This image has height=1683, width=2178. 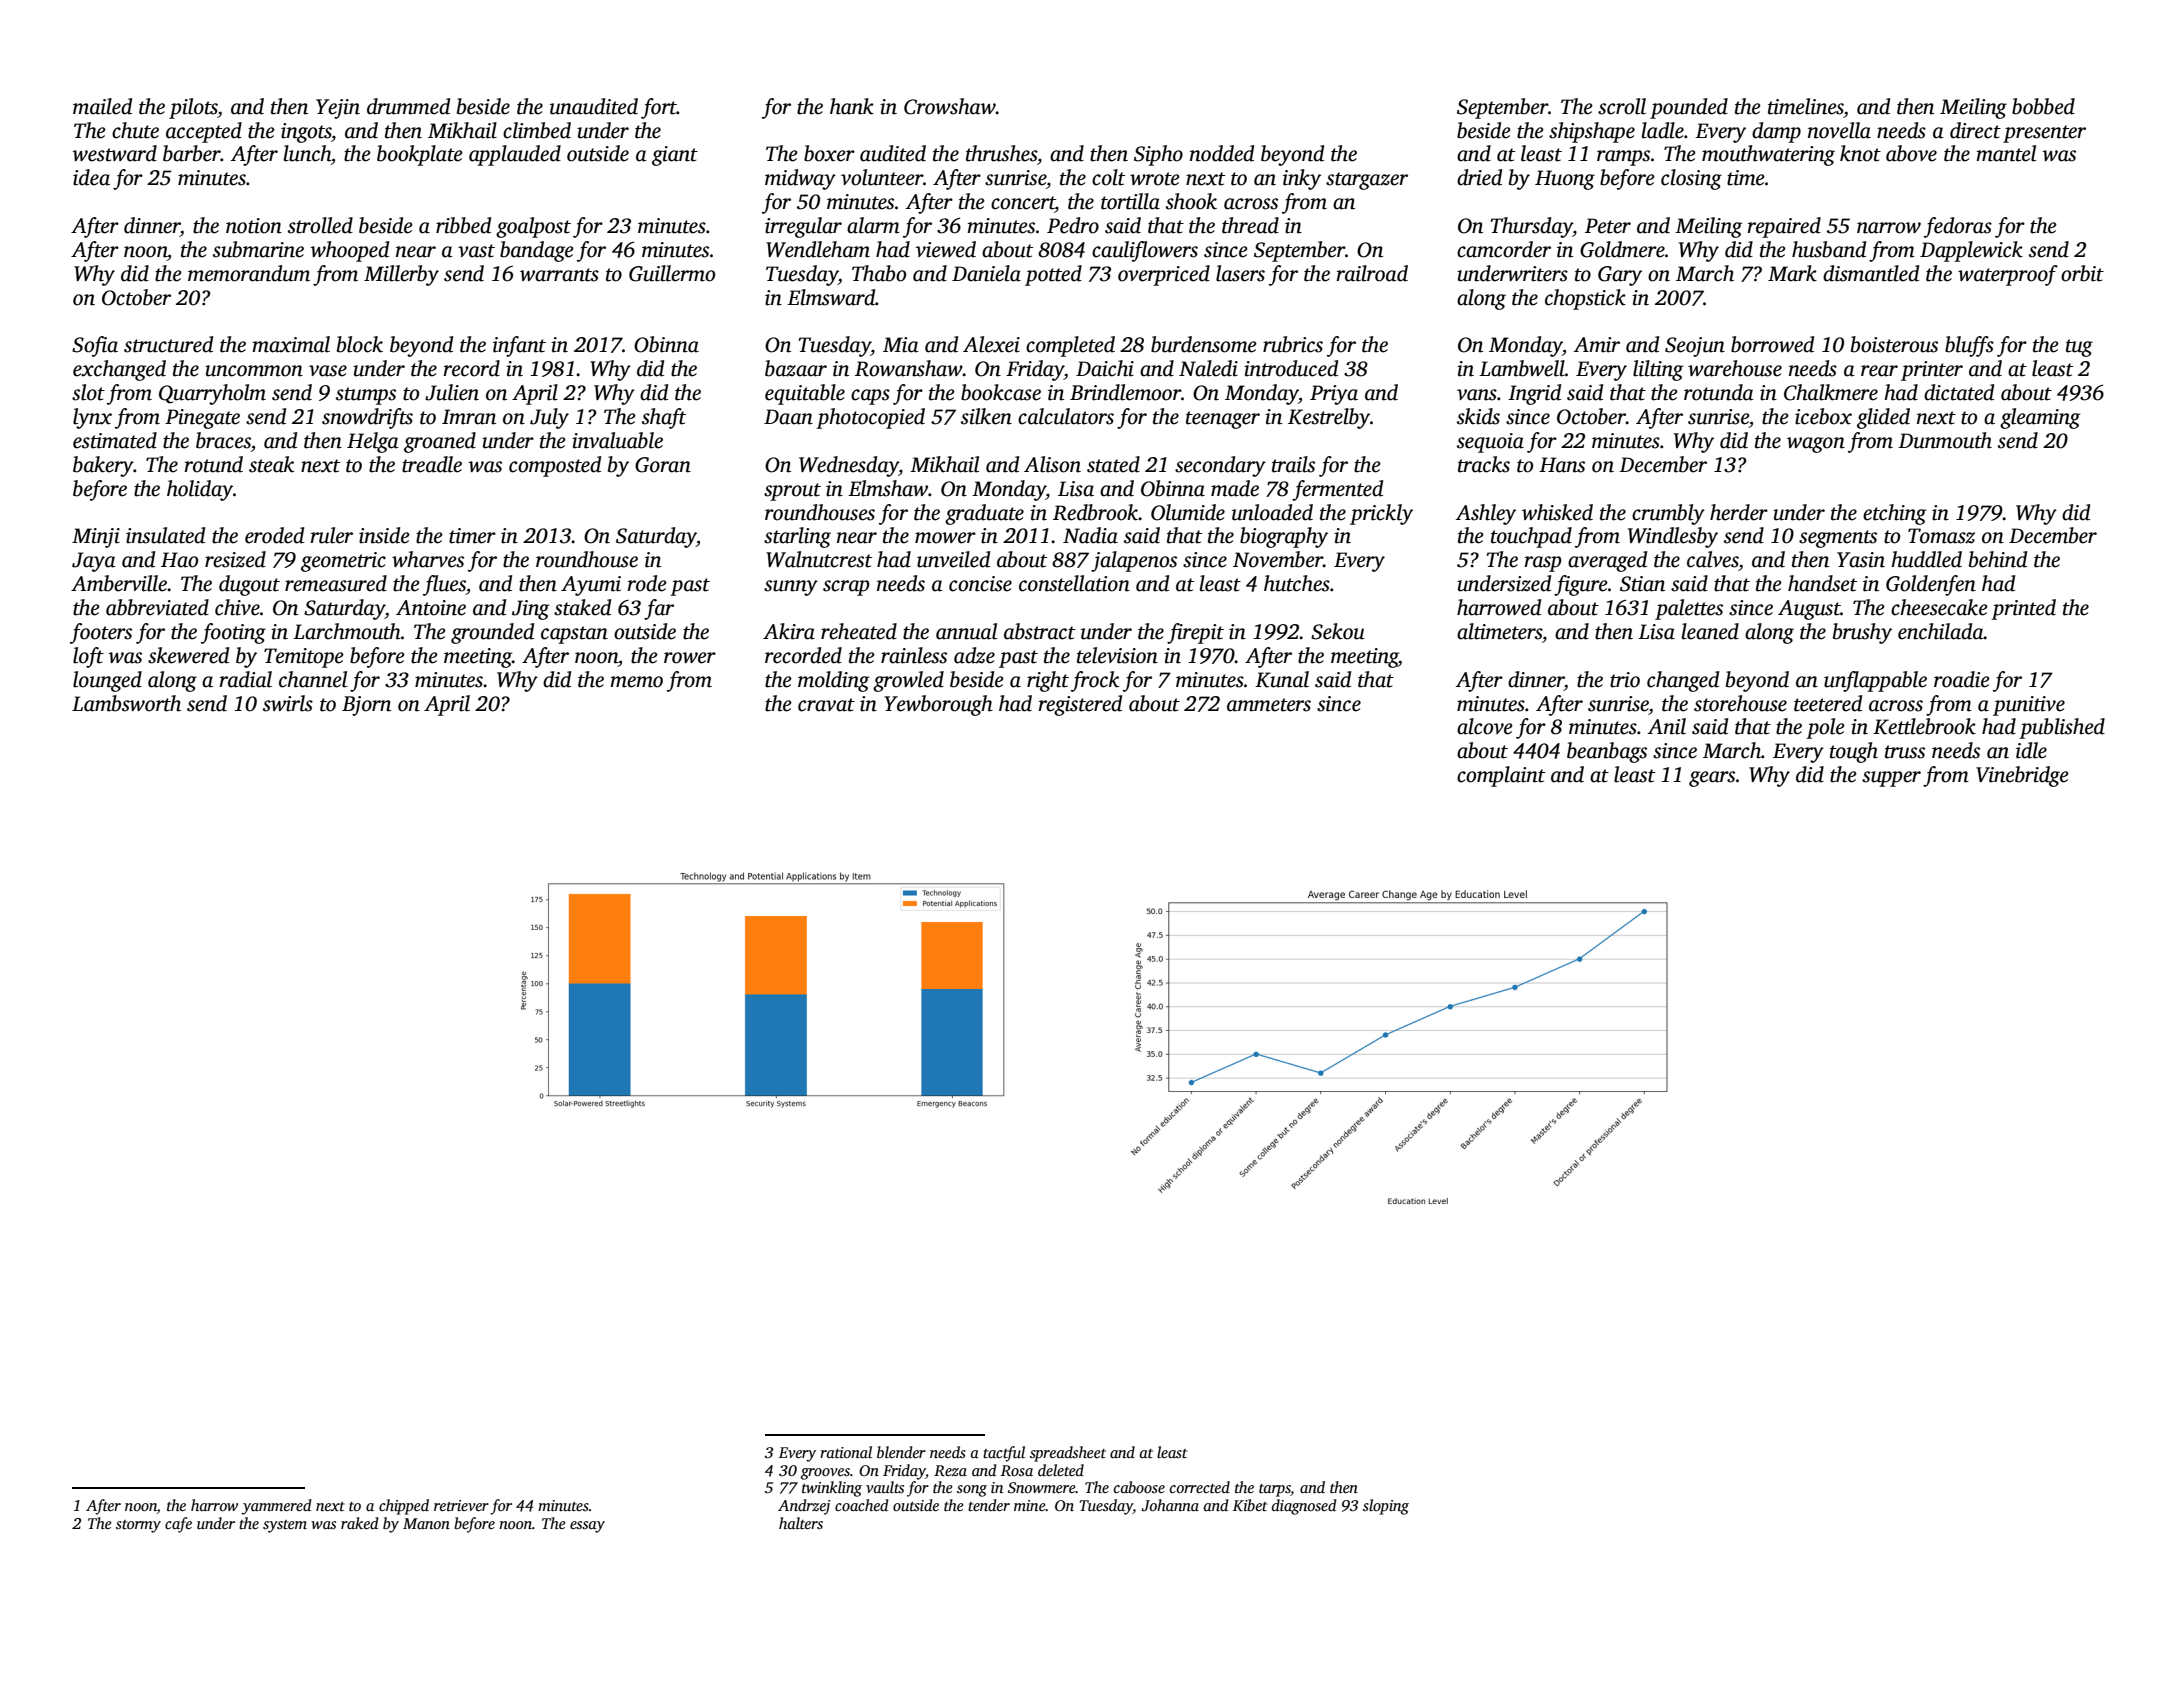 I want to click on photocopied, so click(x=870, y=418).
